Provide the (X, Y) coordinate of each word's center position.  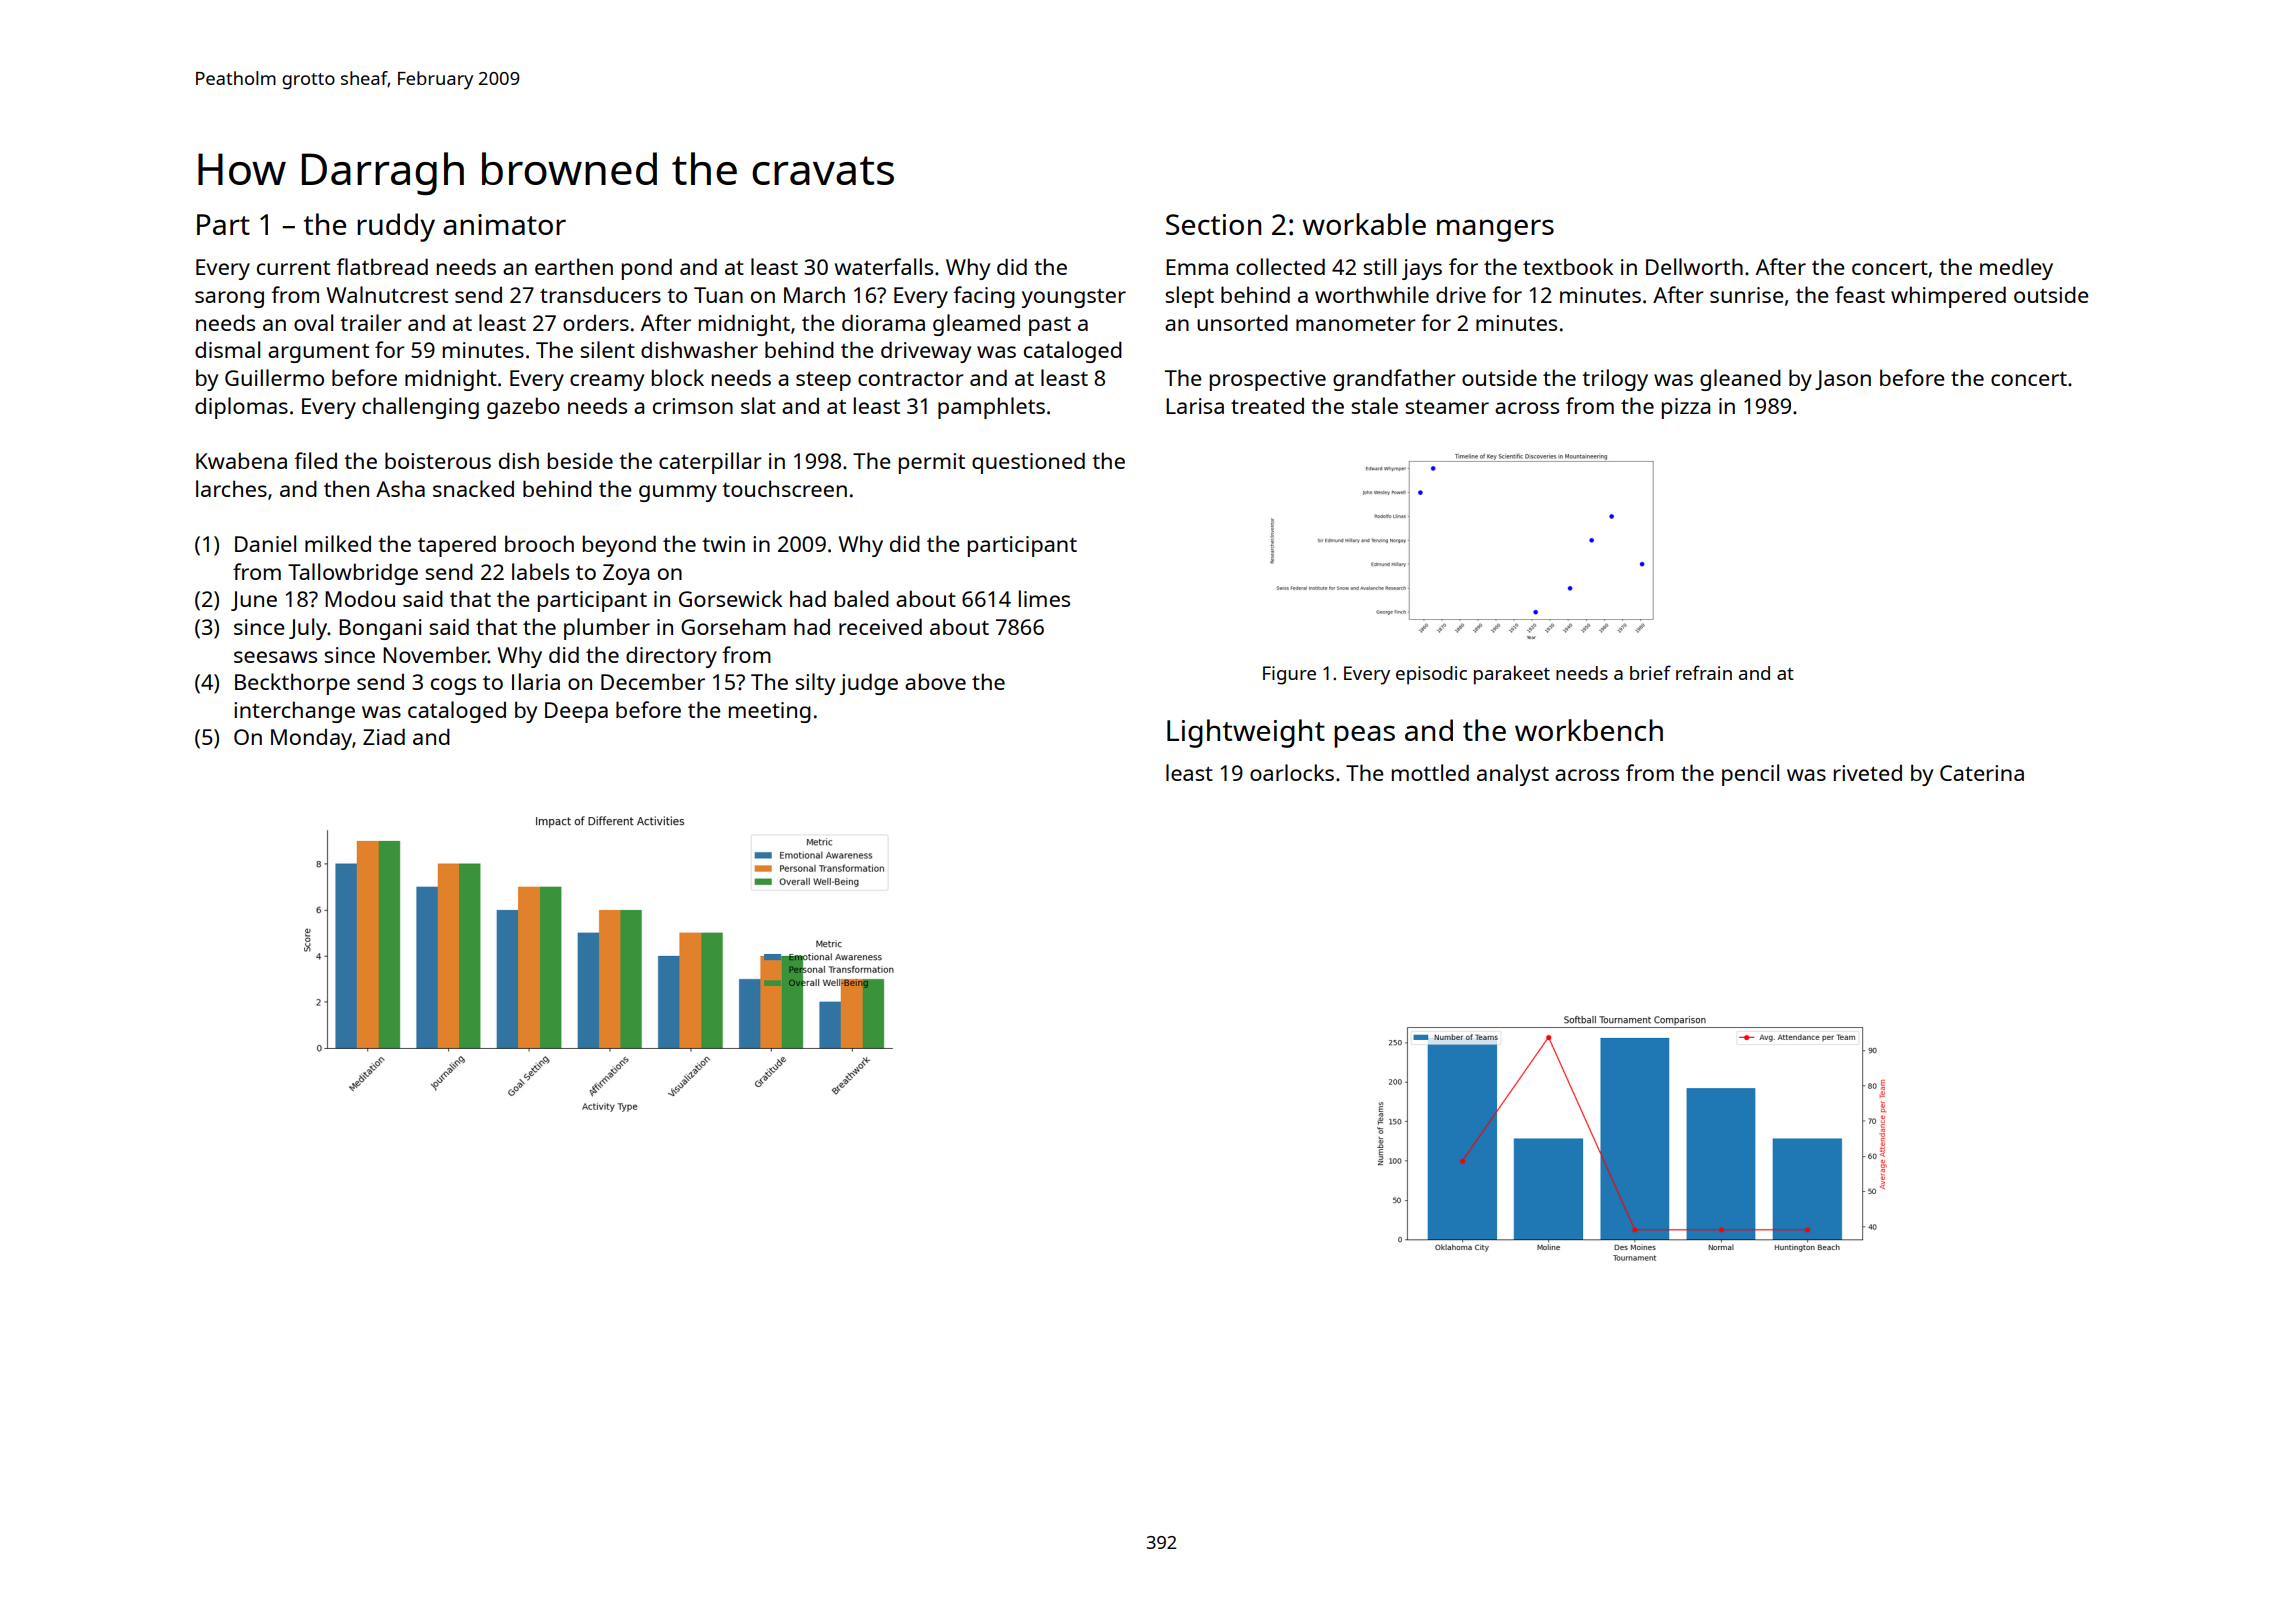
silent (607, 349)
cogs (453, 686)
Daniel (265, 543)
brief (1650, 672)
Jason (1843, 380)
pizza (1686, 408)
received (880, 626)
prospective (1268, 380)
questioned (1028, 463)
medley (2016, 269)
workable (1364, 224)
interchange (294, 712)
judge (868, 684)
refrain (1704, 672)
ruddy (396, 227)
